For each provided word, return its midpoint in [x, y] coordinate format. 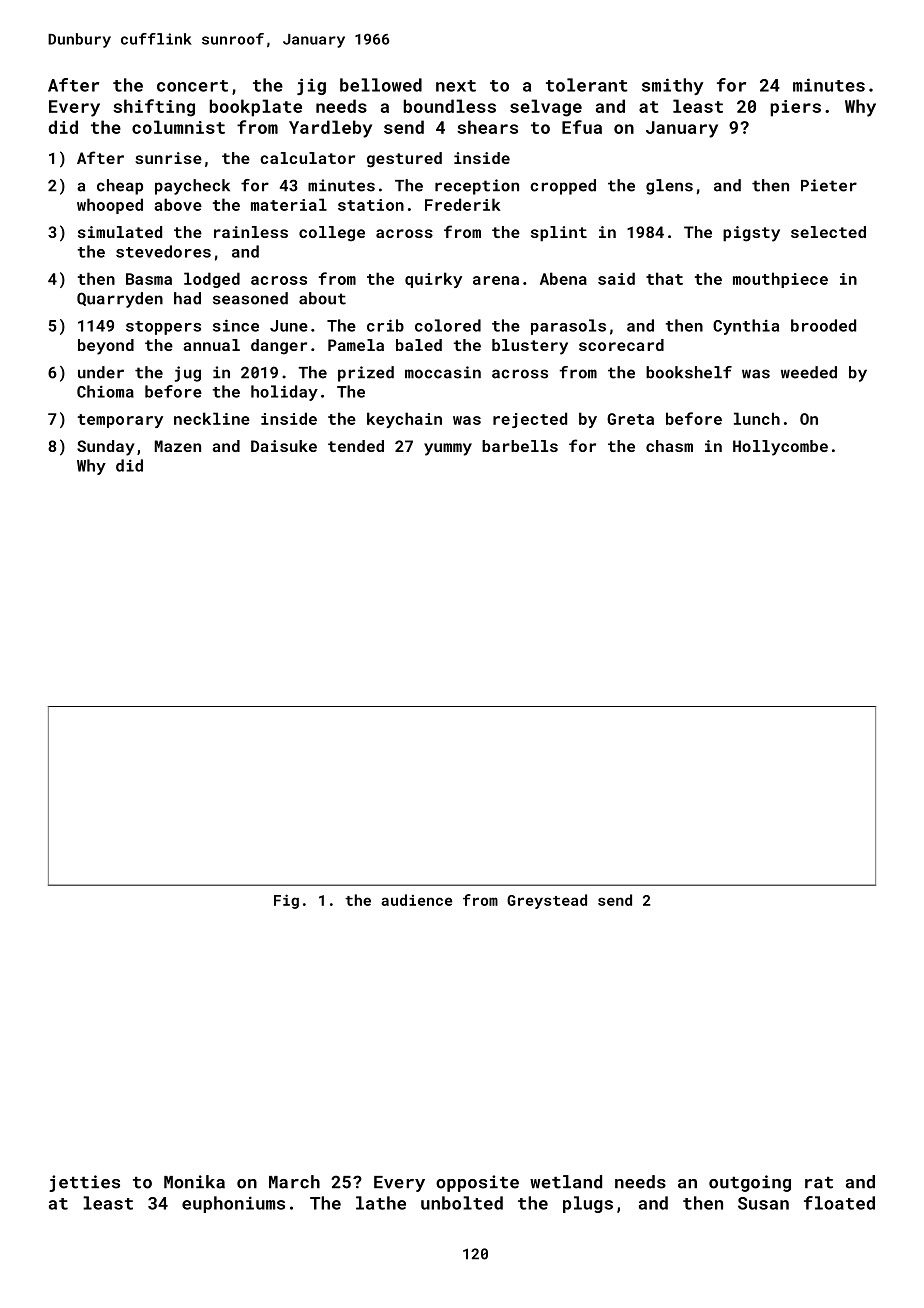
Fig [286, 901]
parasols [568, 327]
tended [356, 446]
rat [819, 1183]
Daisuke [284, 446]
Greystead [547, 901]
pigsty [751, 234]
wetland [566, 1182]
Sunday [106, 448]
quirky [433, 280]
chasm [669, 446]
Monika [194, 1182]
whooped [110, 206]
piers [795, 108]
